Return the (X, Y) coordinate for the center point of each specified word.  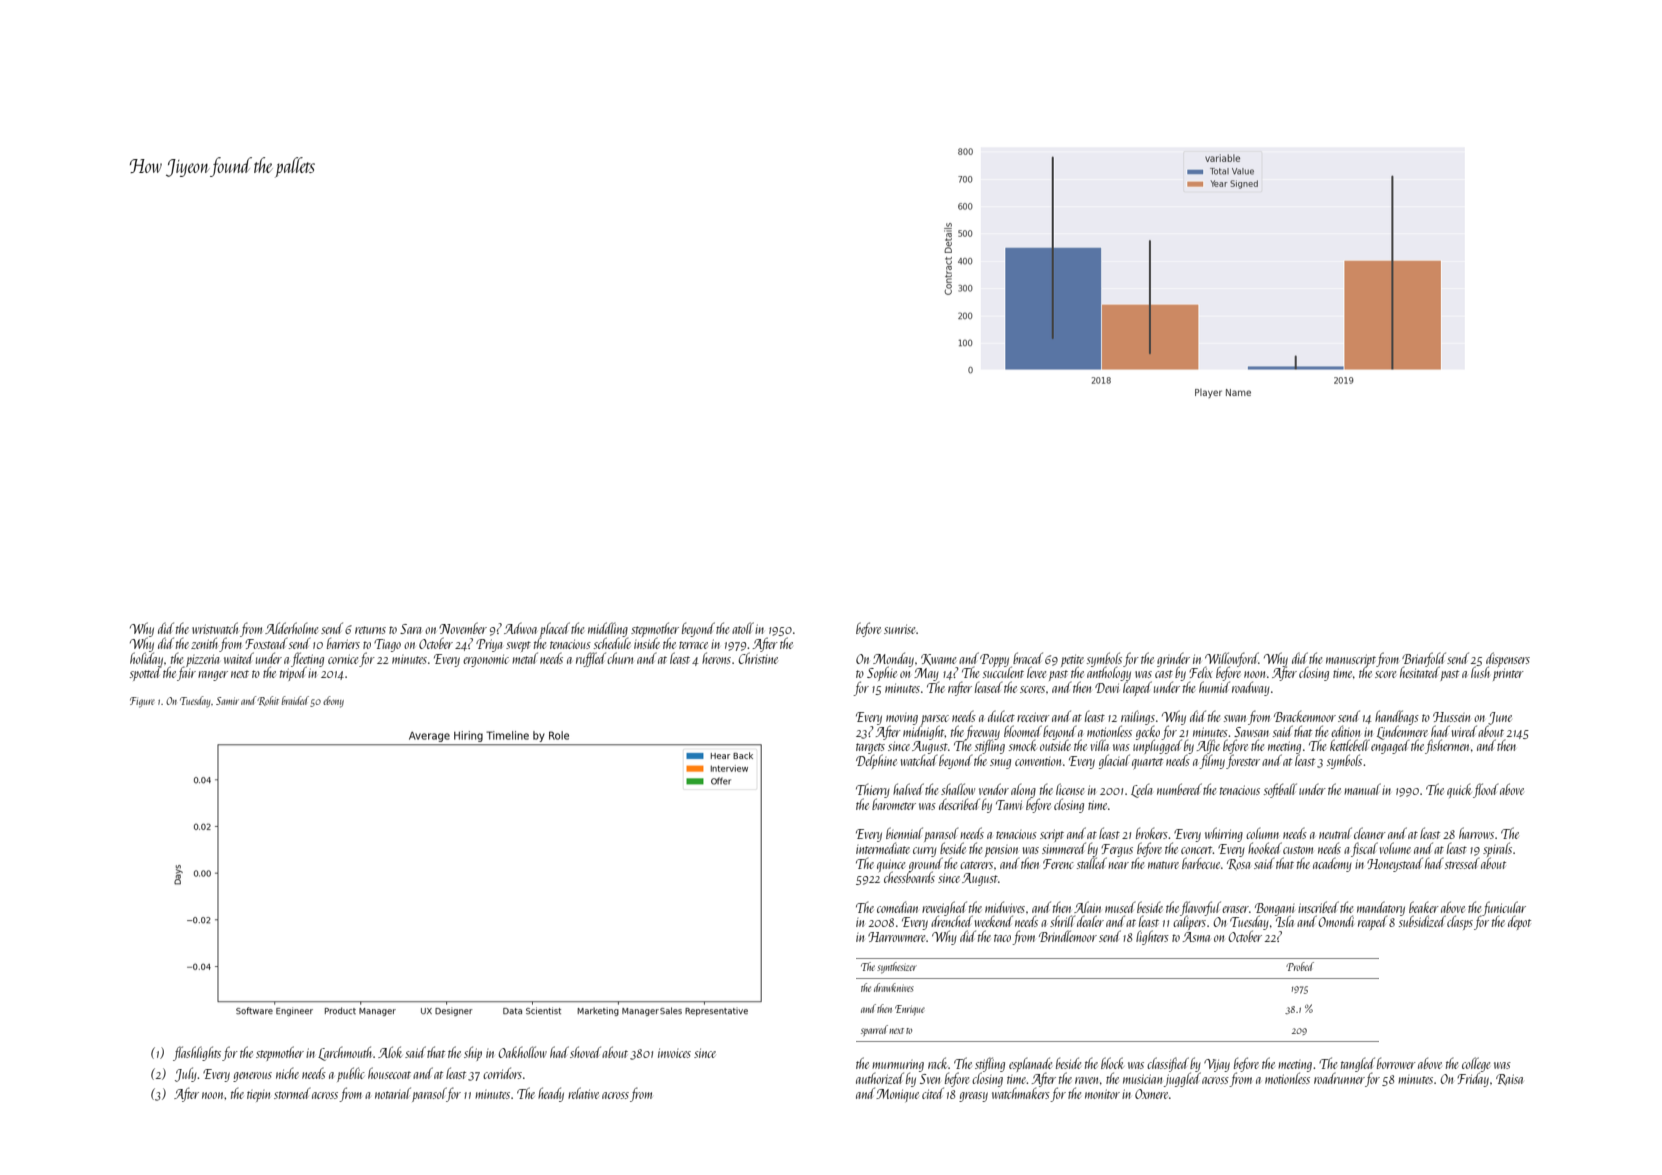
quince (891, 865)
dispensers (1508, 659)
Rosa (1238, 864)
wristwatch (215, 628)
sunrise (900, 629)
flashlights (197, 1053)
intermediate (883, 848)
